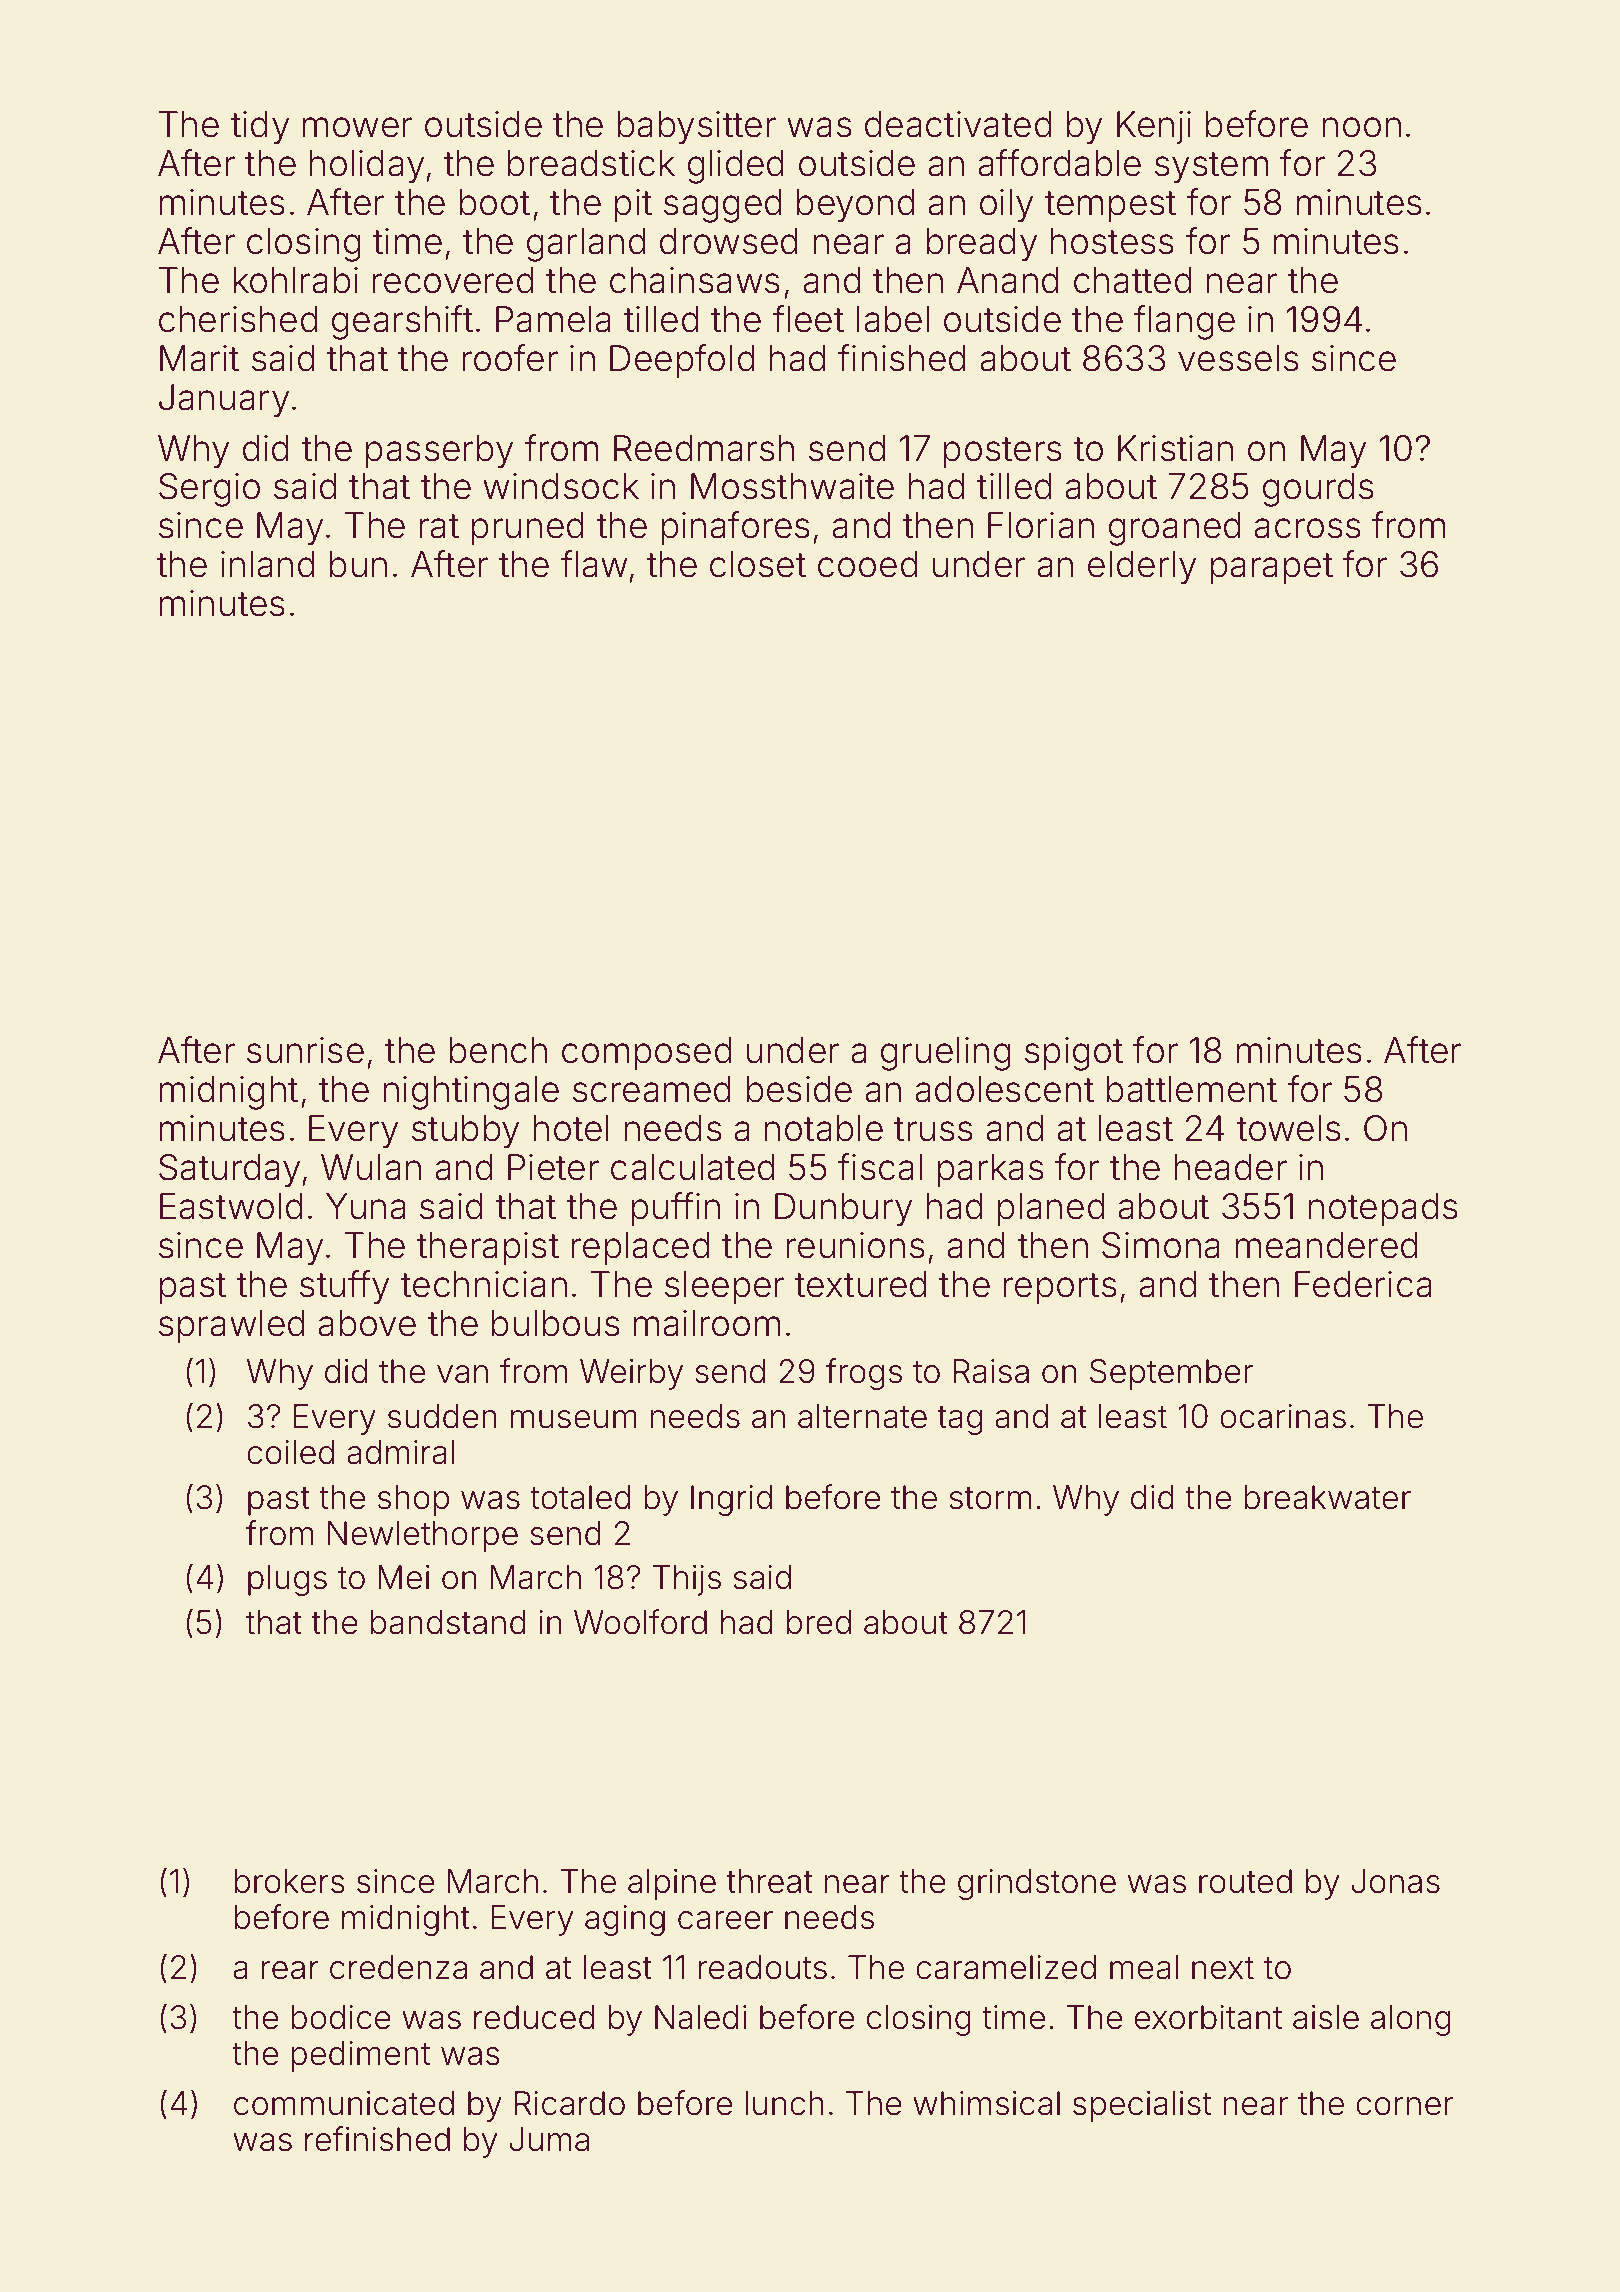 The width and height of the screenshot is (1620, 2292). What do you see at coordinates (287, 1580) in the screenshot?
I see `plugs` at bounding box center [287, 1580].
